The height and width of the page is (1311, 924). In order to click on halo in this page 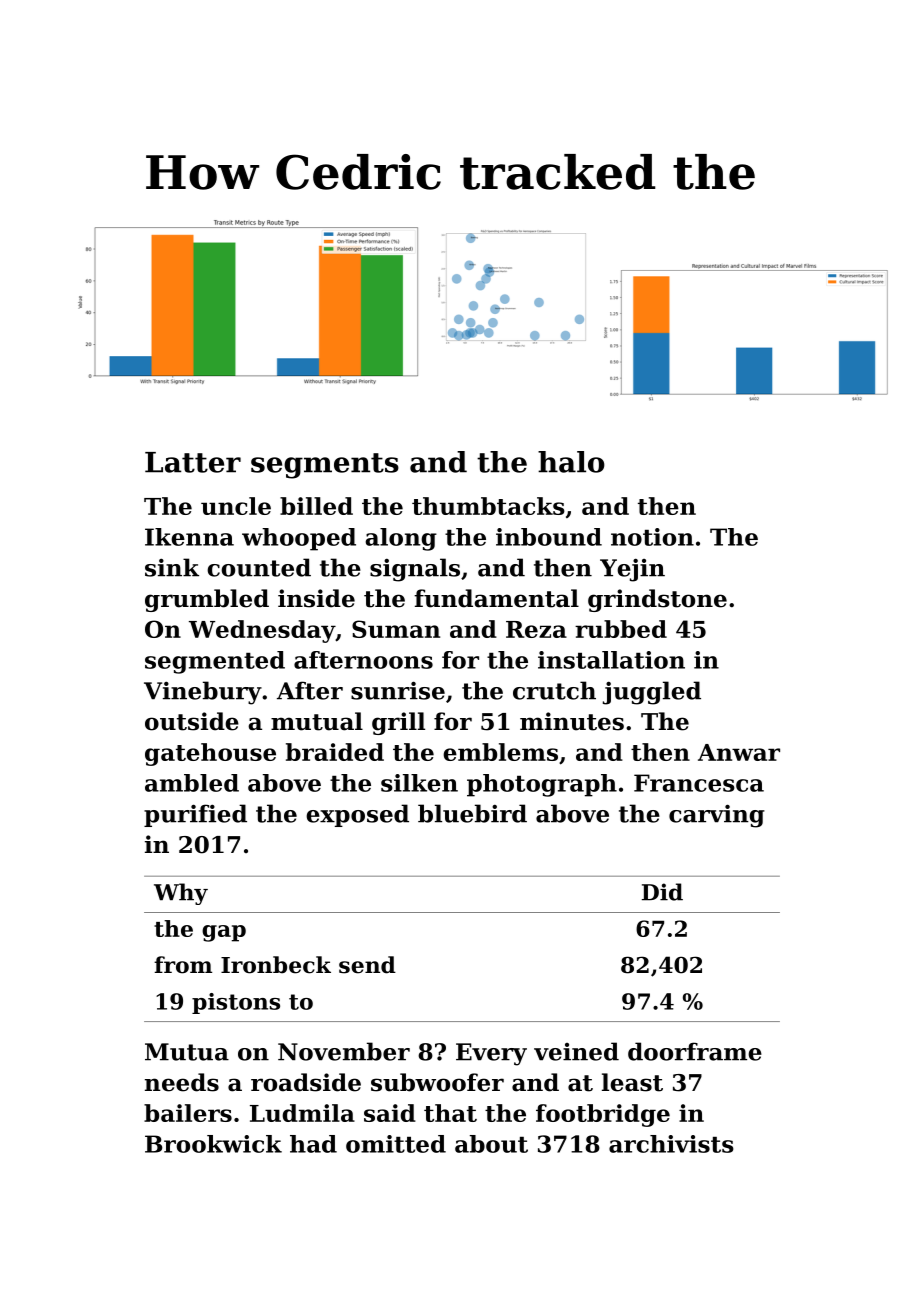, I will do `click(571, 462)`.
